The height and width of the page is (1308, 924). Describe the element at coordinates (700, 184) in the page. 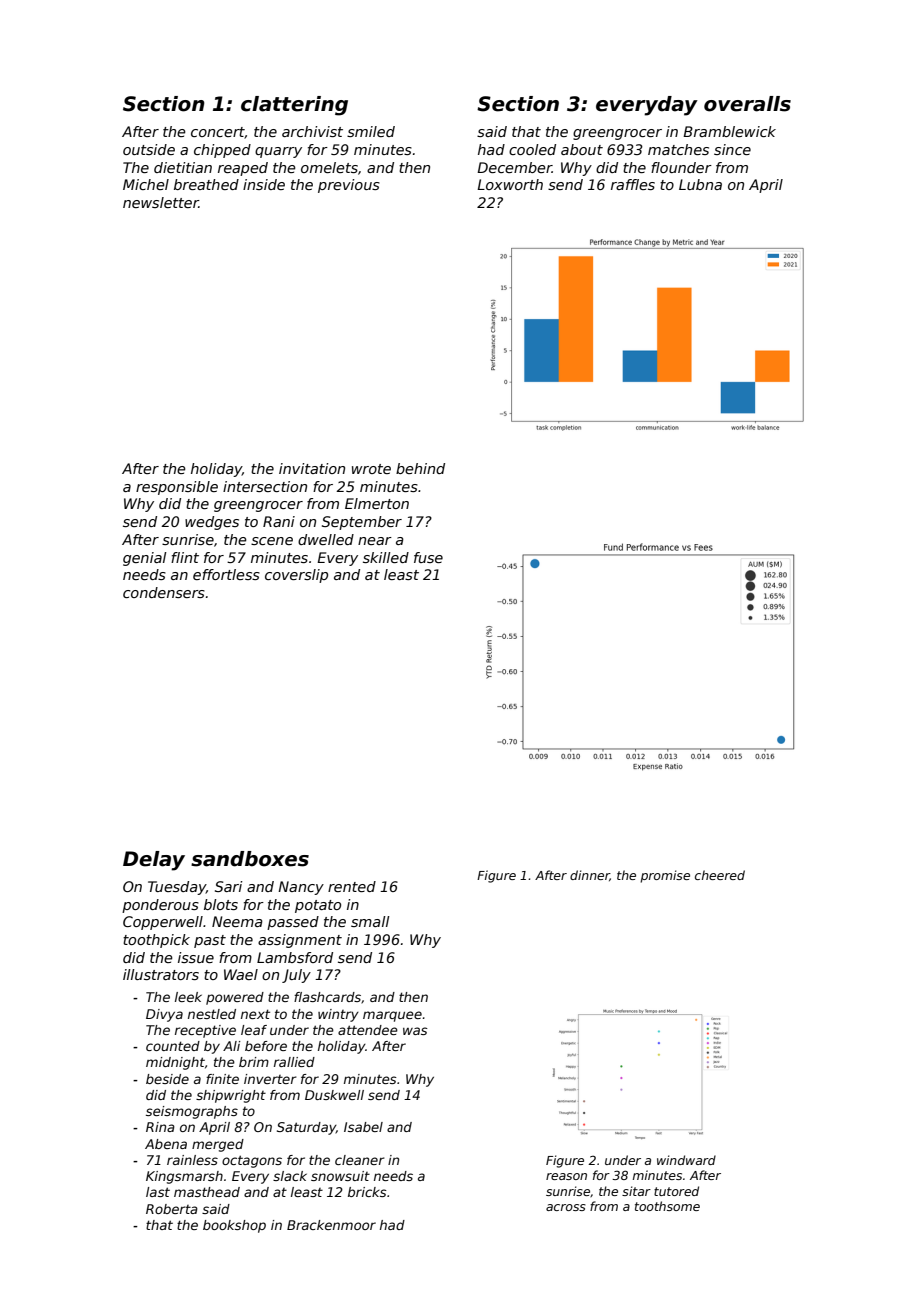

I see `Lubna` at that location.
